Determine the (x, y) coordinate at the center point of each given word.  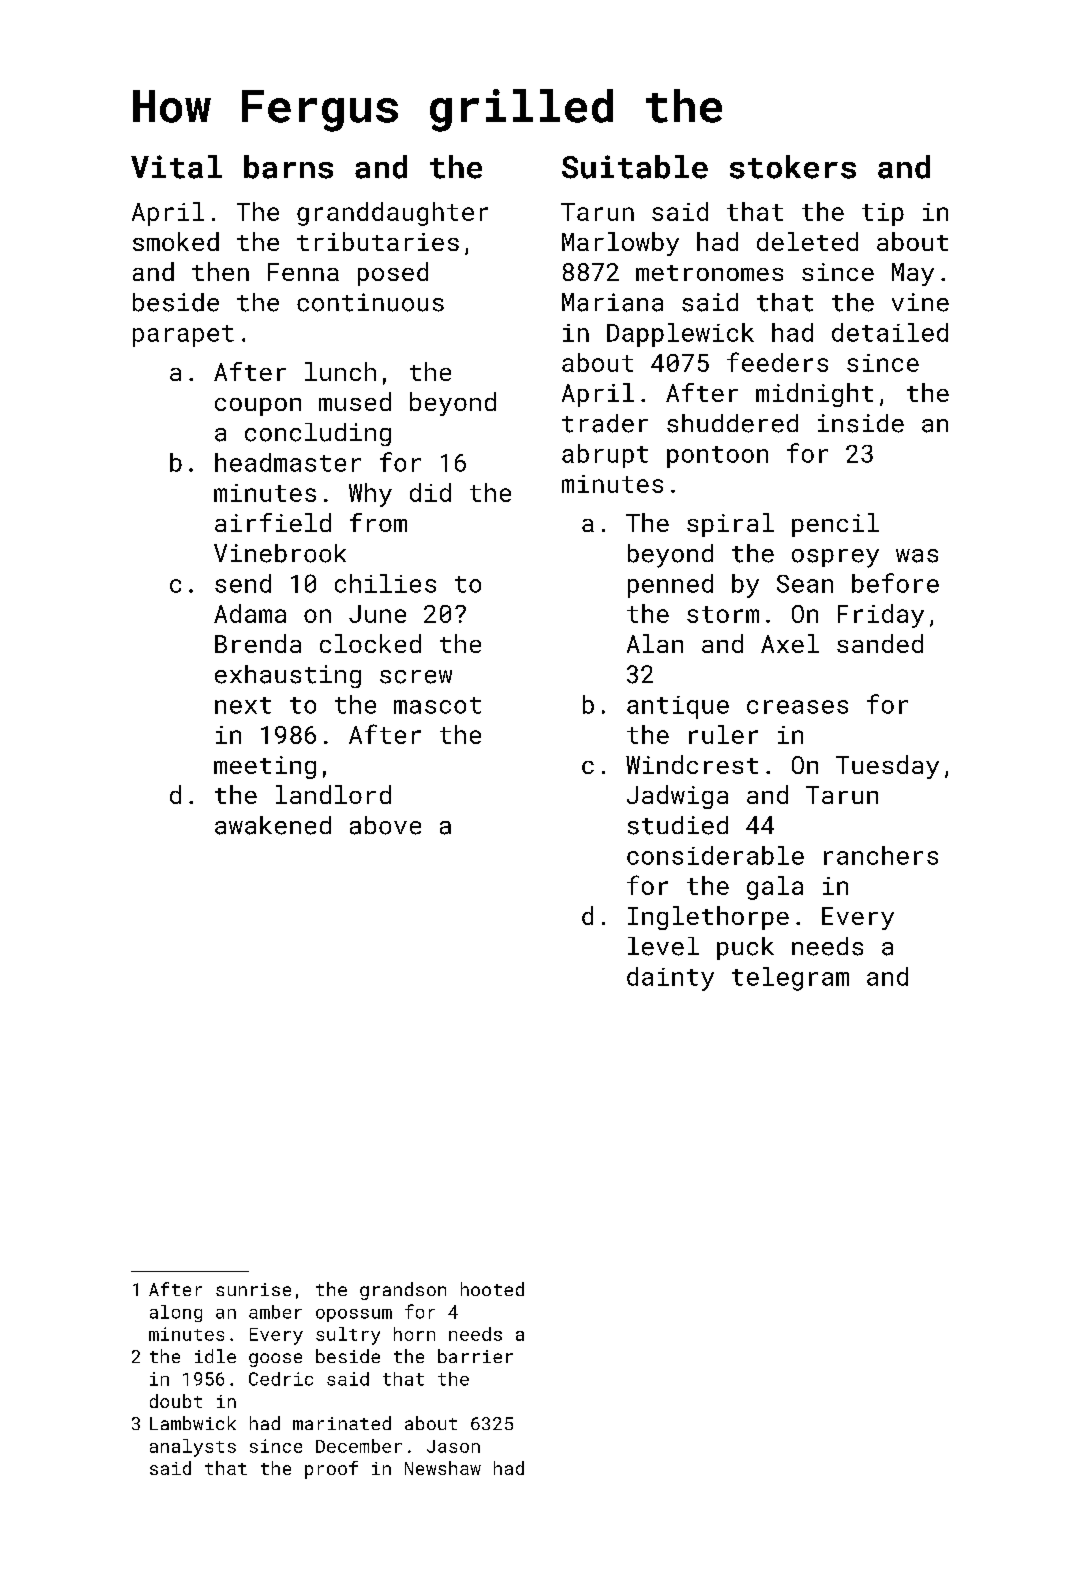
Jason (453, 1446)
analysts (193, 1448)
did (430, 492)
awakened (273, 825)
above (385, 825)
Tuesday (887, 767)
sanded (880, 643)
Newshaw (443, 1468)
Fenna (303, 272)
